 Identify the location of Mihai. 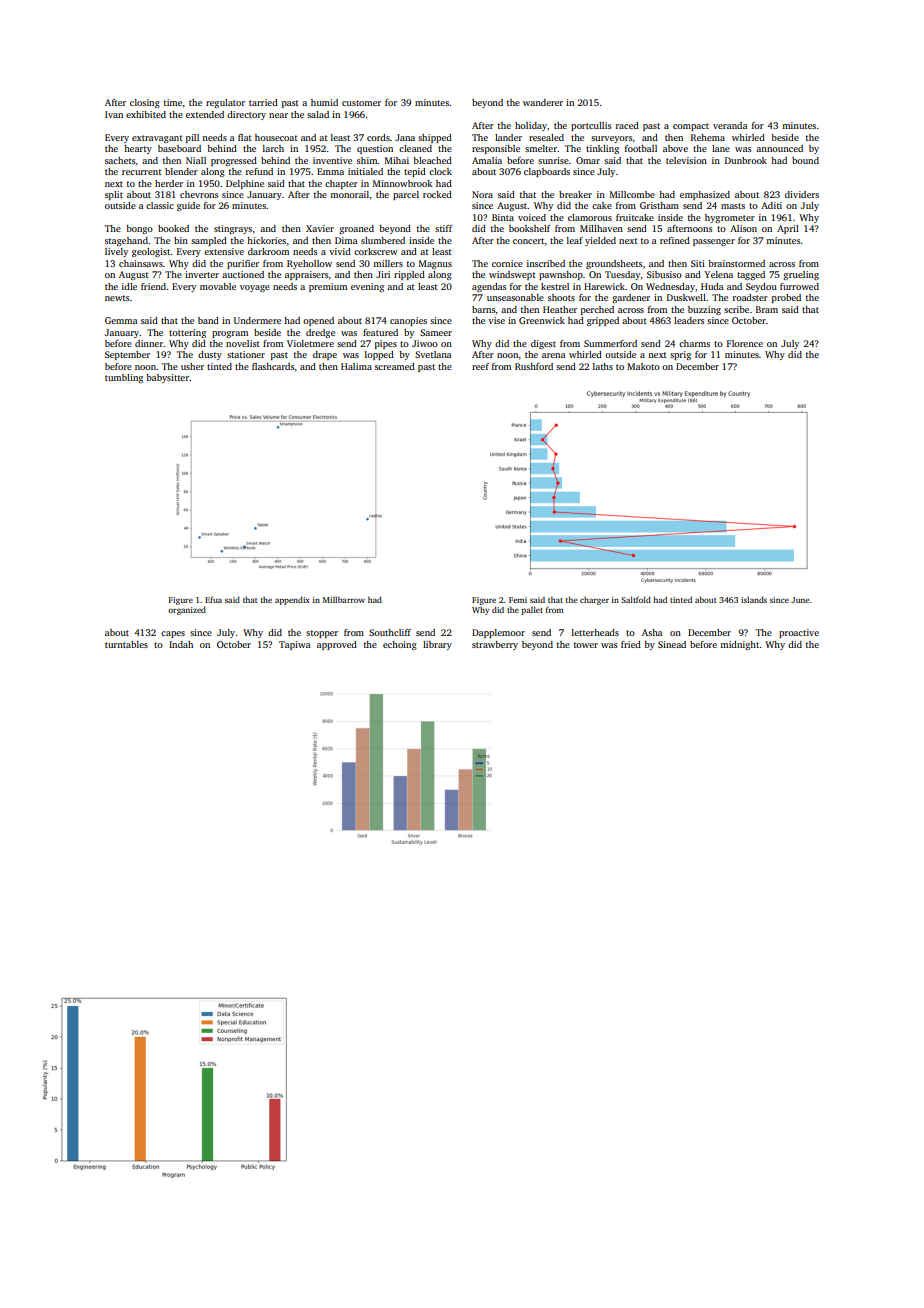
(397, 160).
